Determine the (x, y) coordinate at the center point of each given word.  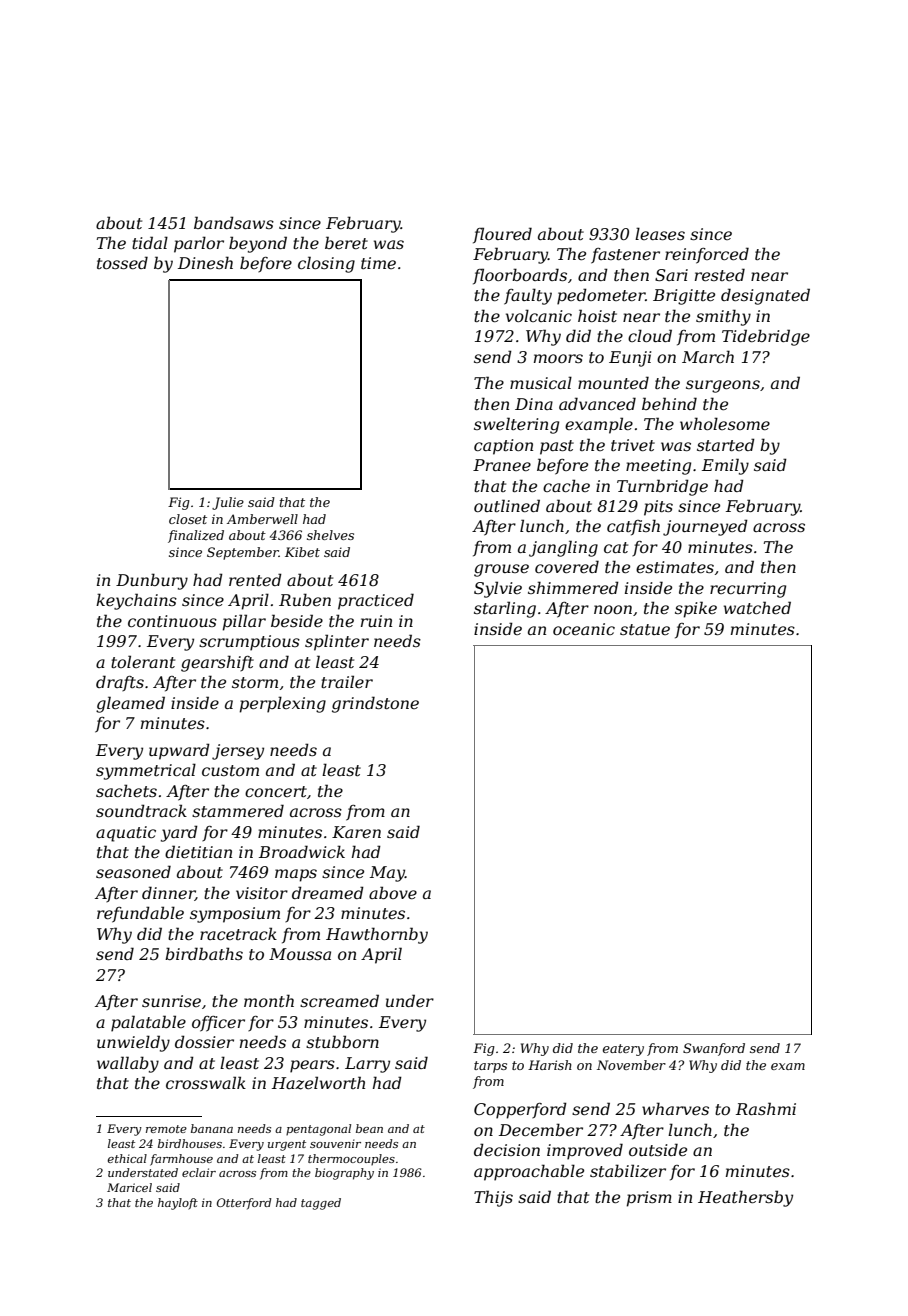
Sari (671, 275)
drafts (120, 683)
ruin (376, 621)
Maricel (129, 1187)
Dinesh (205, 262)
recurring (748, 590)
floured (502, 235)
